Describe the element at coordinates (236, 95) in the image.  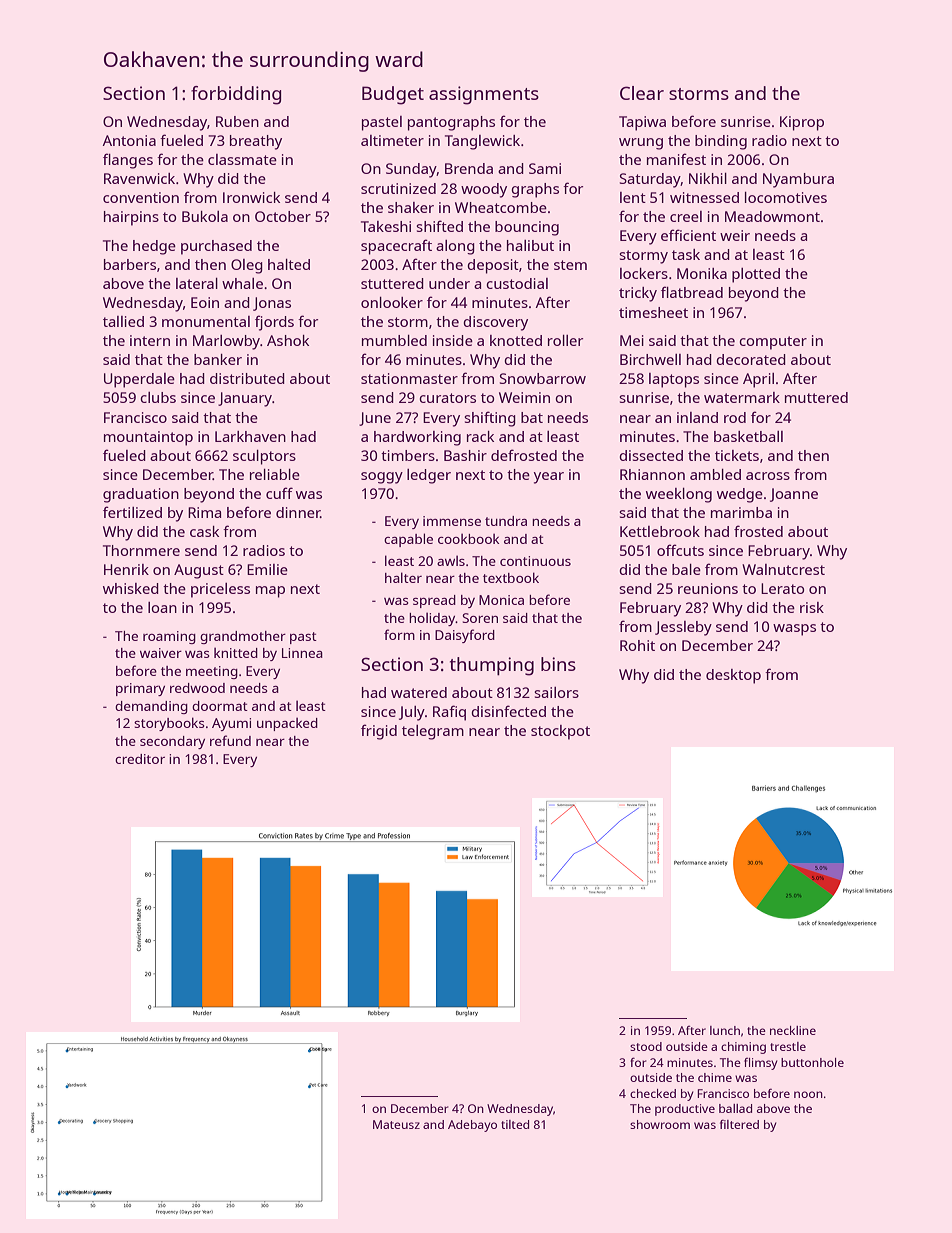
I see `forbidding` at that location.
